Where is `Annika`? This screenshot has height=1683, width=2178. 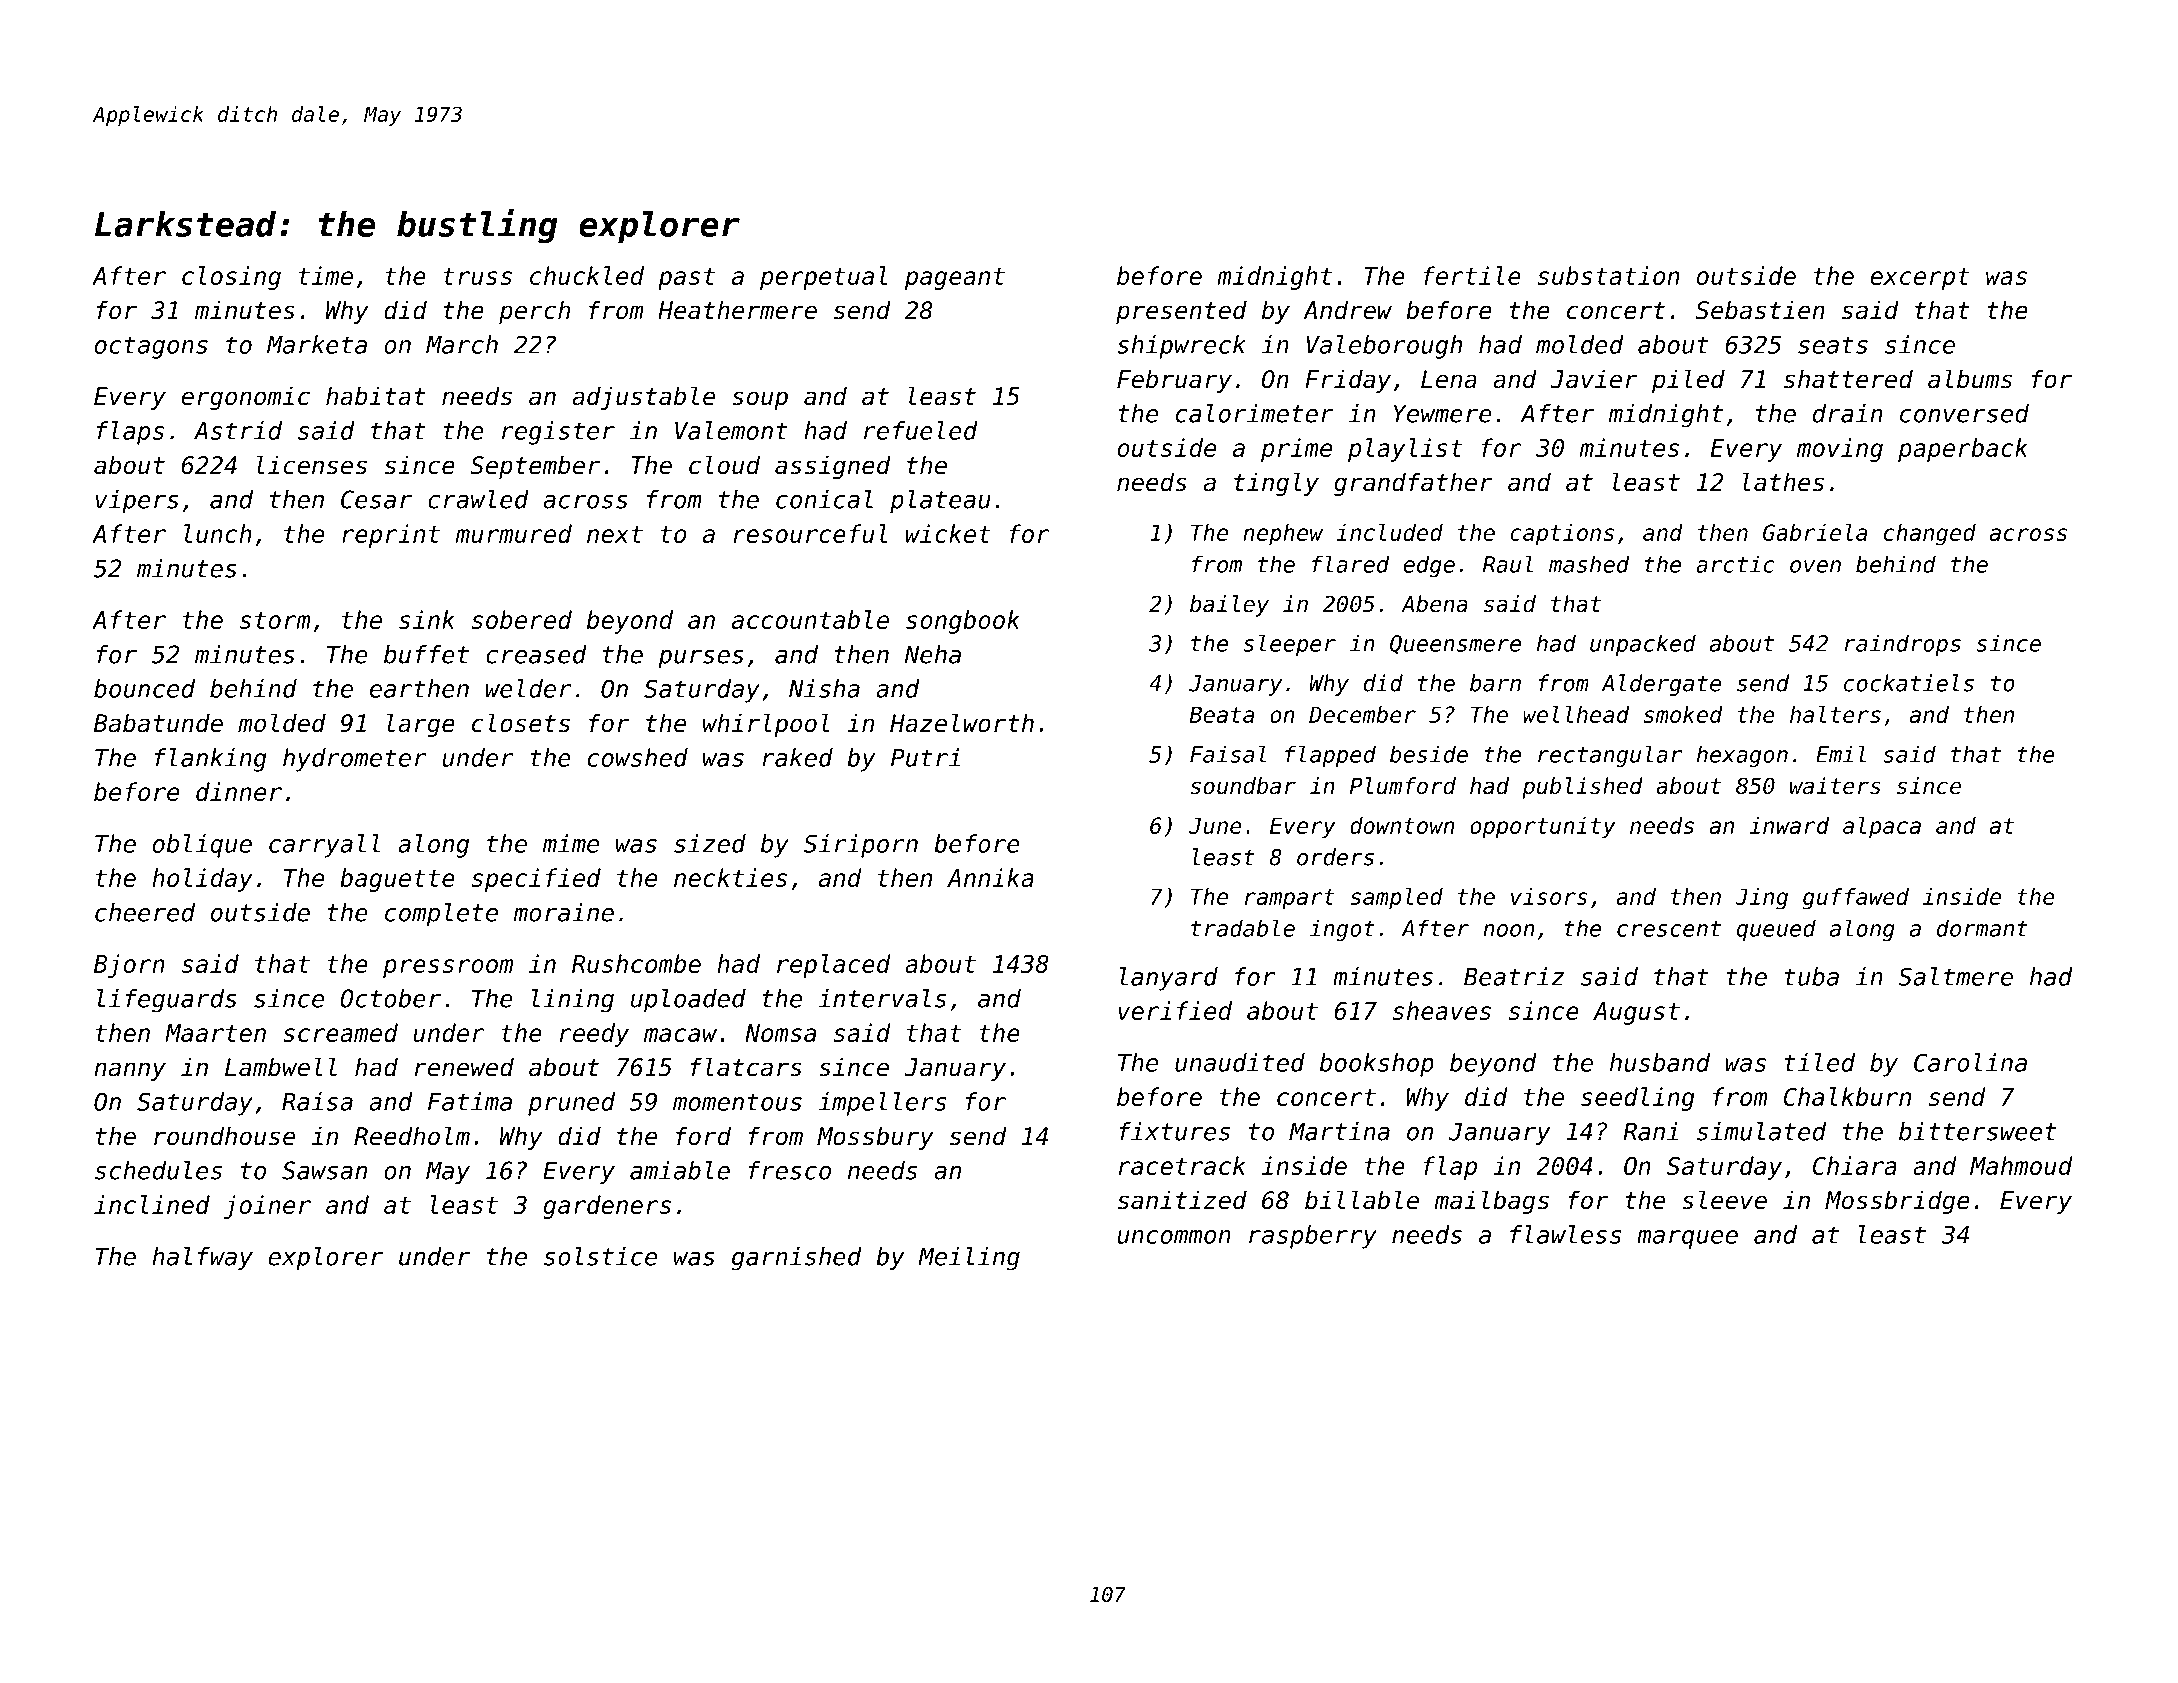
Annika is located at coordinates (990, 877).
